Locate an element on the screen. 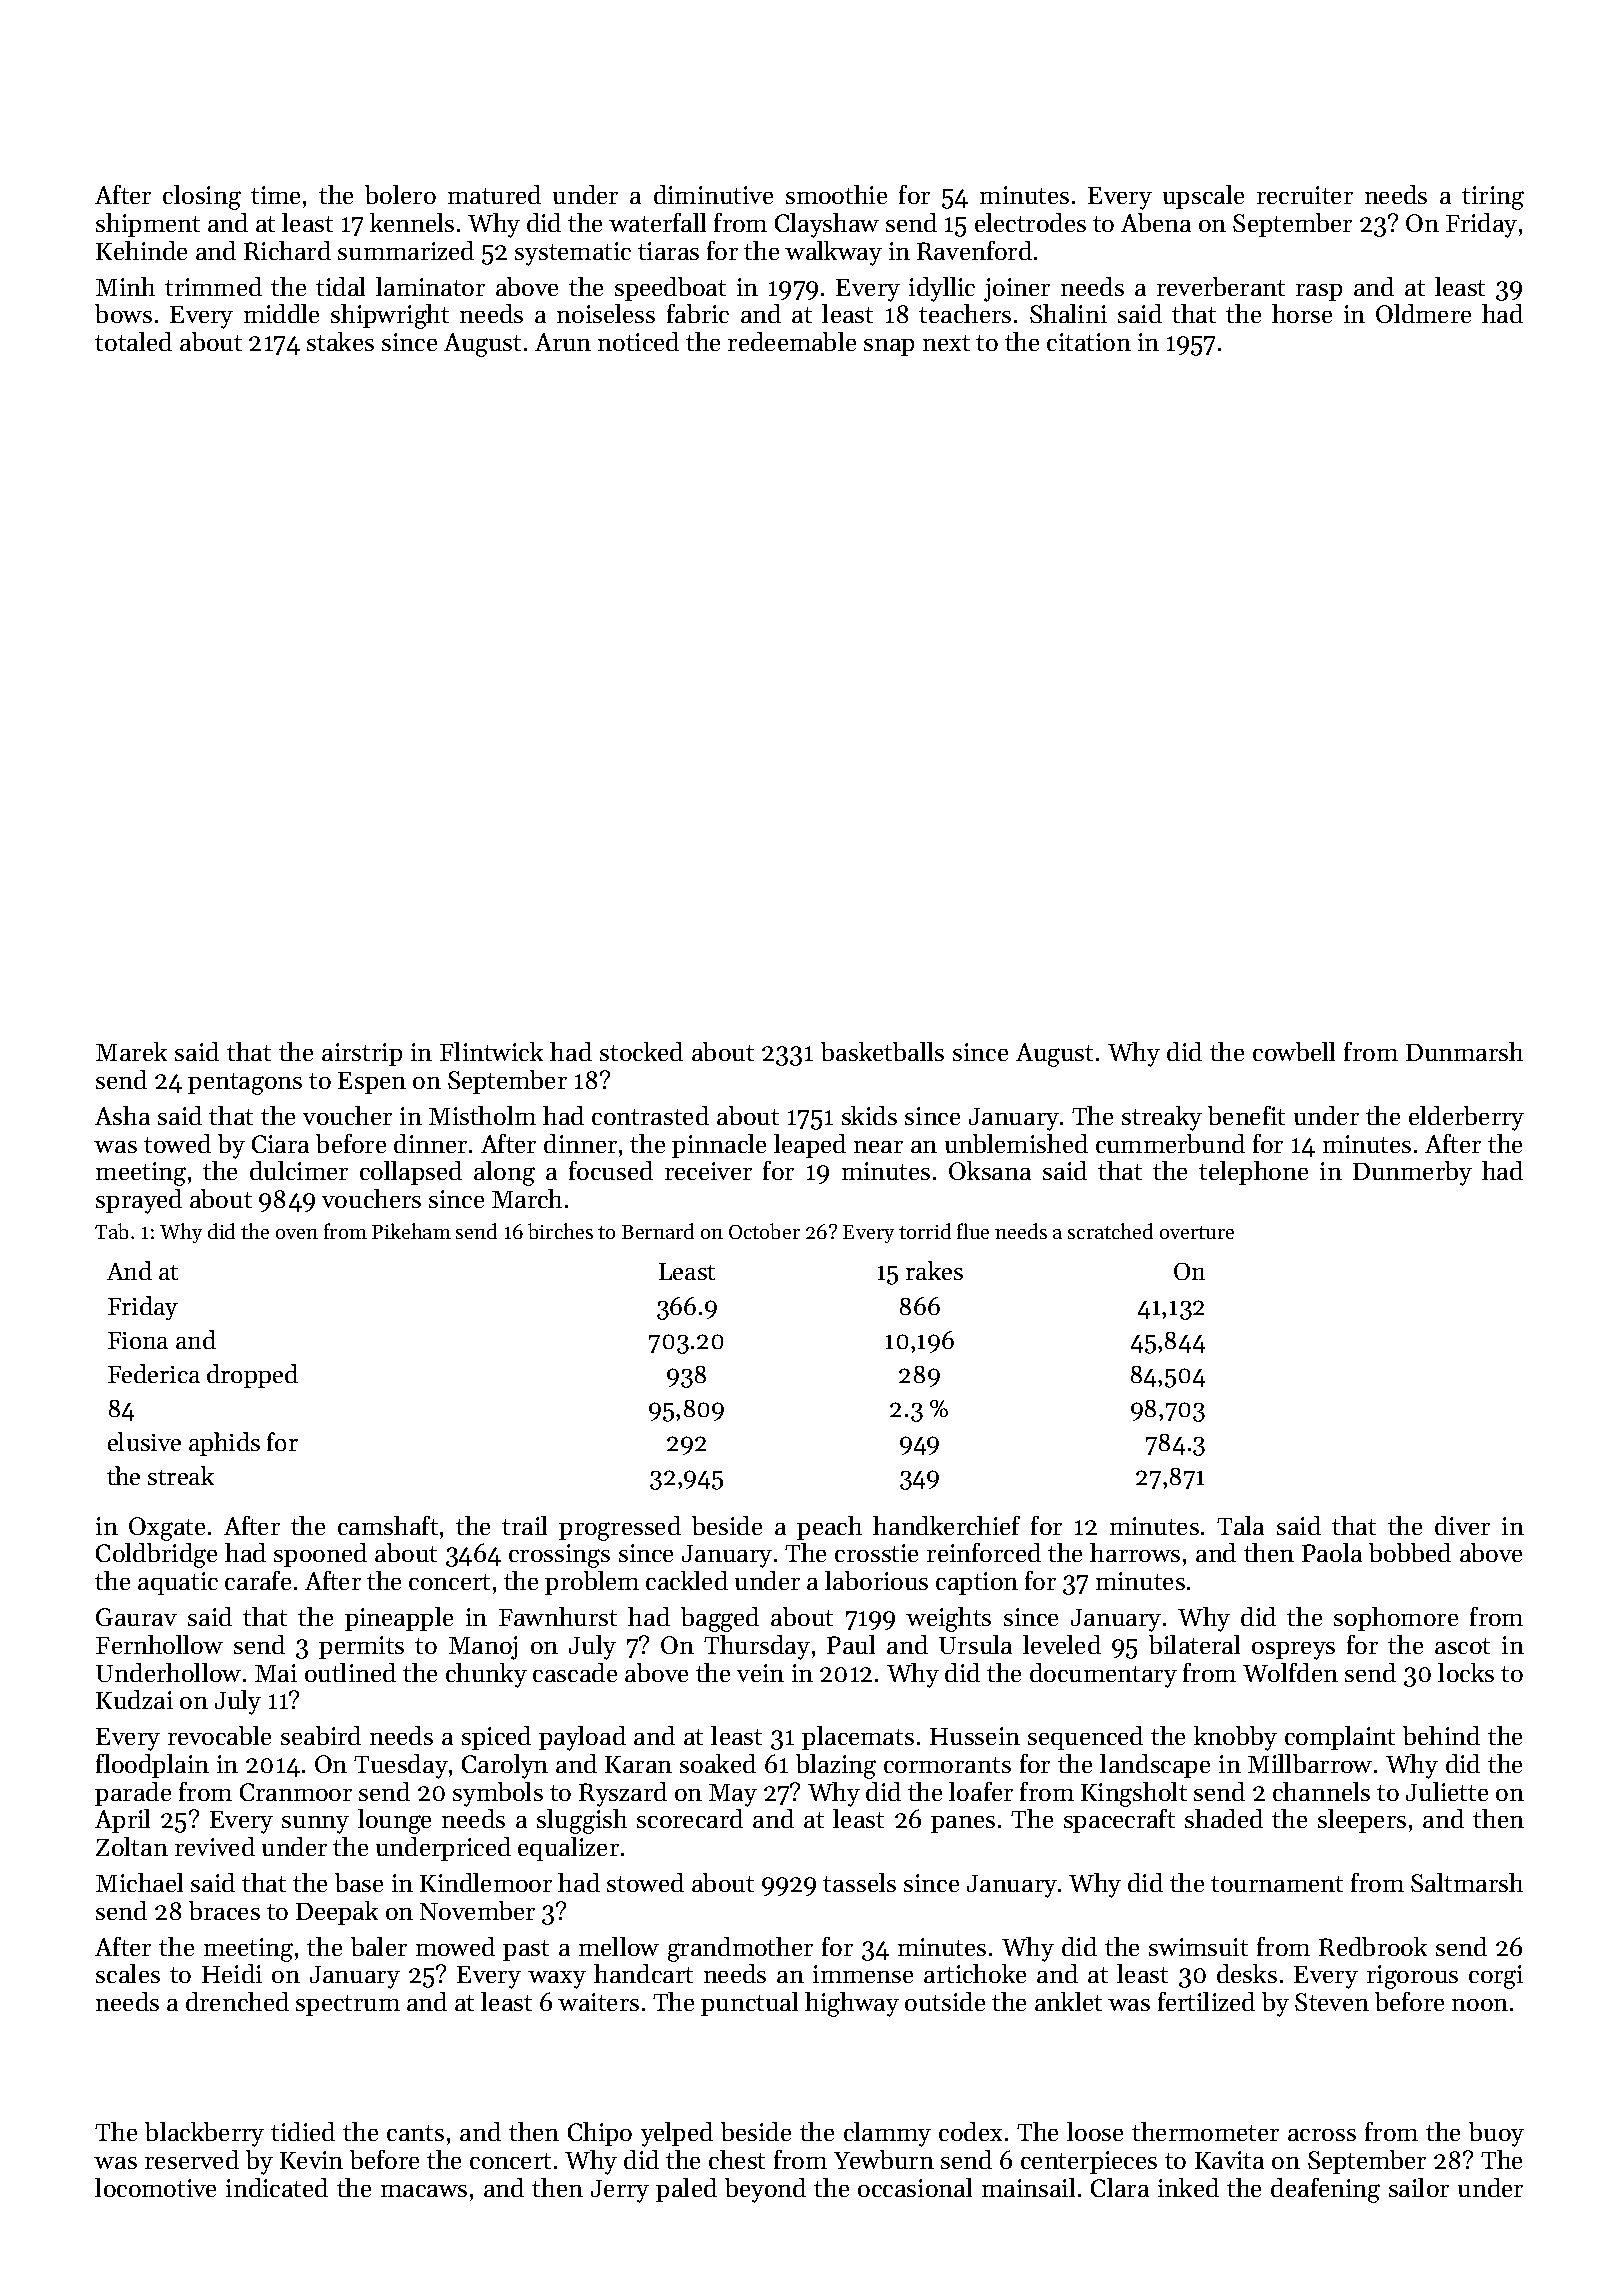 The height and width of the screenshot is (2292, 1620). redeemable is located at coordinates (792, 341).
